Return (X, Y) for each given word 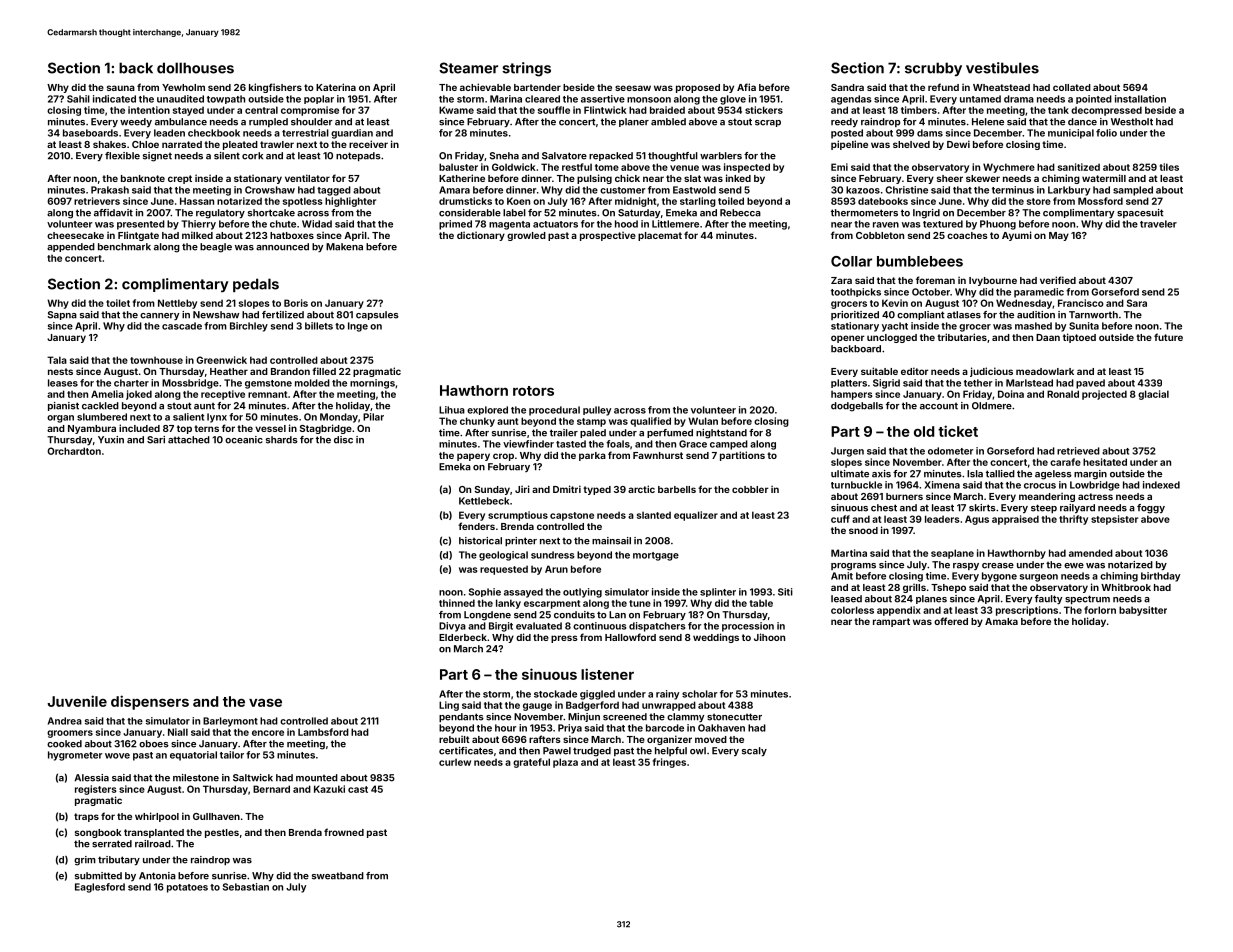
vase (265, 703)
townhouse (156, 360)
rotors (533, 391)
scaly (754, 751)
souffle (554, 110)
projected (1104, 395)
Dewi (958, 144)
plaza (565, 763)
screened (625, 717)
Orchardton (74, 451)
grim (85, 861)
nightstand (721, 434)
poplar (319, 99)
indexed (1161, 485)
